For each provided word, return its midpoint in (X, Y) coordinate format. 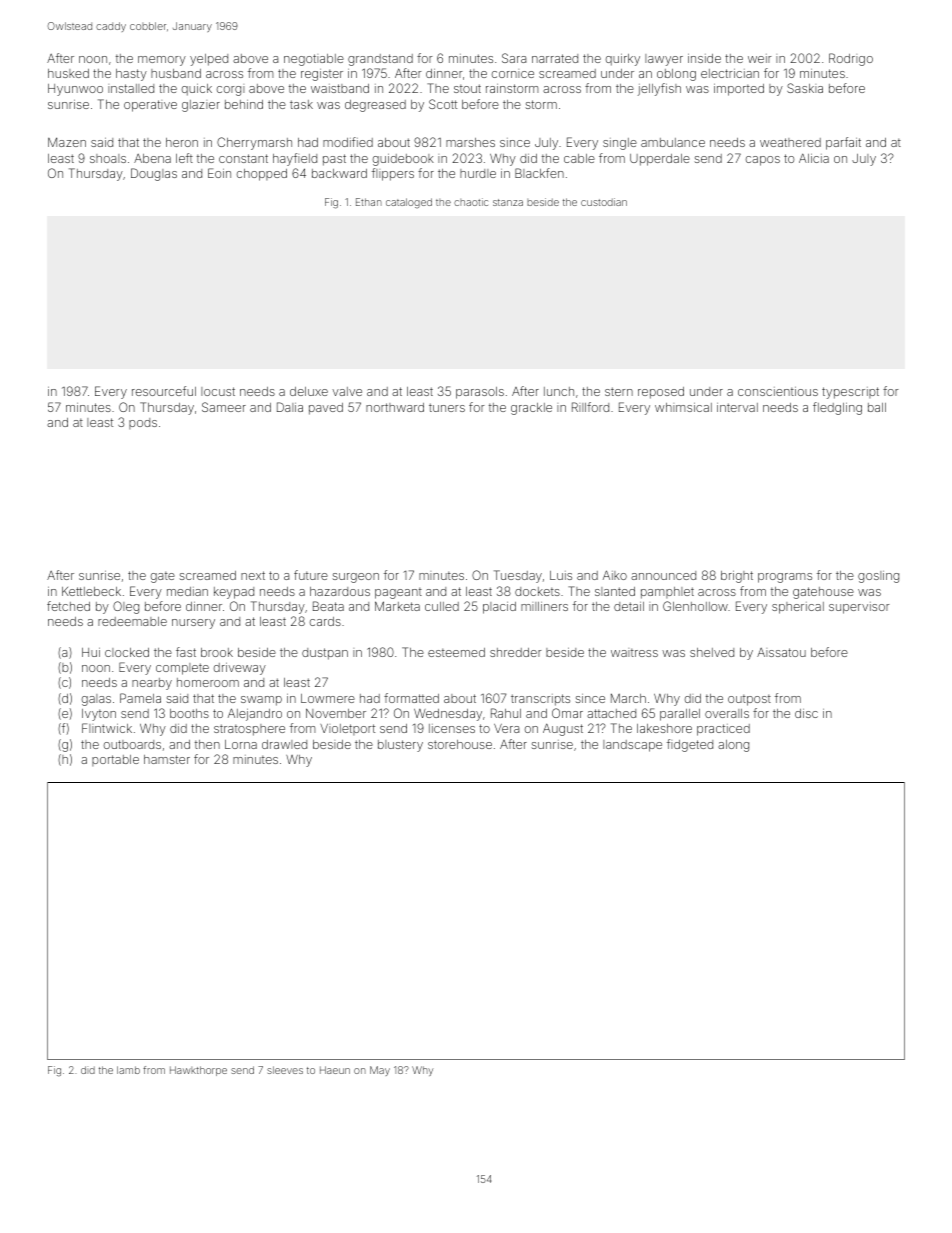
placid (499, 608)
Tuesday (518, 576)
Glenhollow (695, 606)
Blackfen (539, 173)
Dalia (290, 407)
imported (739, 90)
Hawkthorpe (198, 1071)
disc (806, 713)
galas (96, 700)
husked (68, 73)
